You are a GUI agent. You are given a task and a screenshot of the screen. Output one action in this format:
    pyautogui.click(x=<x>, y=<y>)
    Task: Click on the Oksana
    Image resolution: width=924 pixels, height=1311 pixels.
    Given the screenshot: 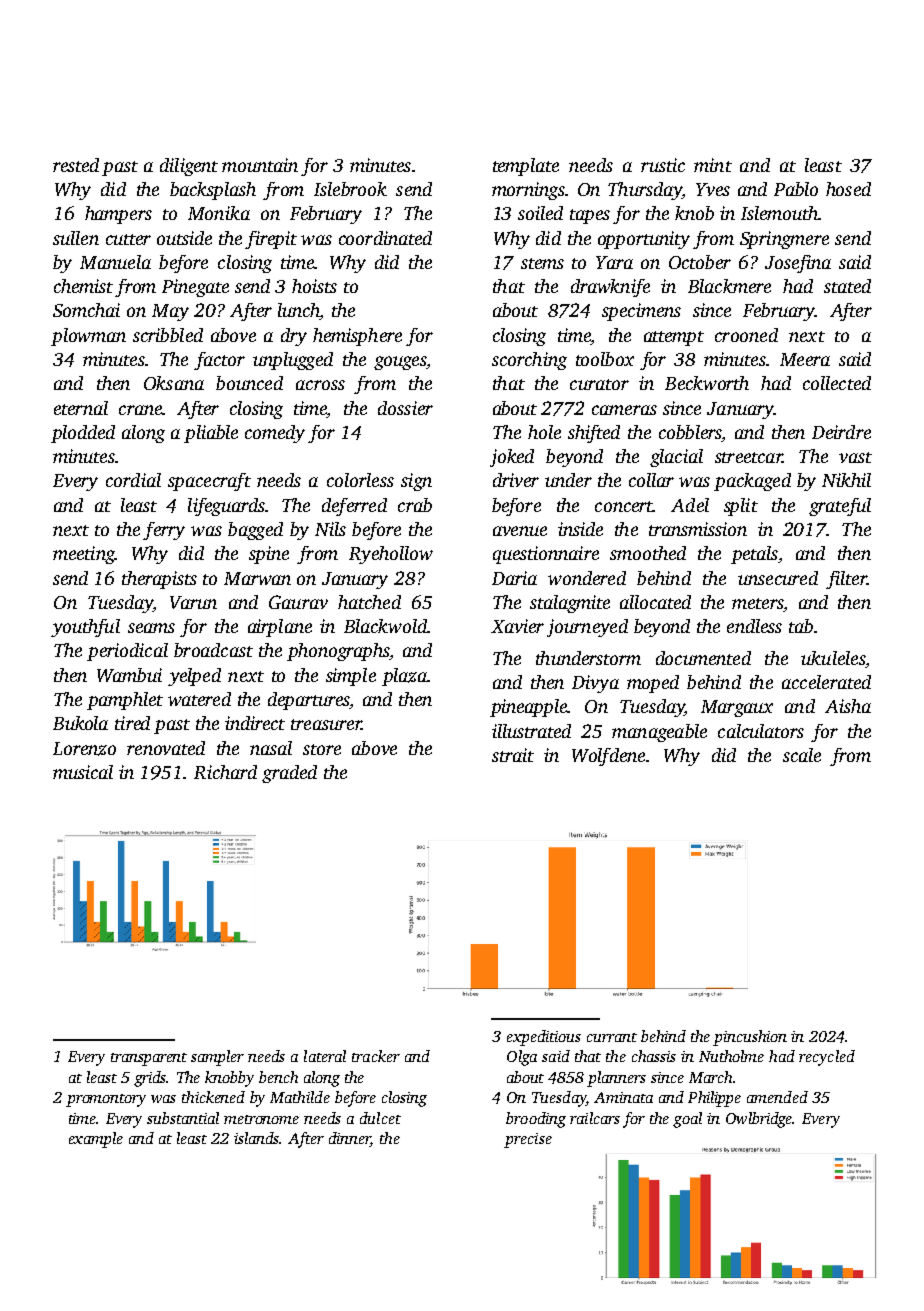 What is the action you would take?
    pyautogui.click(x=174, y=383)
